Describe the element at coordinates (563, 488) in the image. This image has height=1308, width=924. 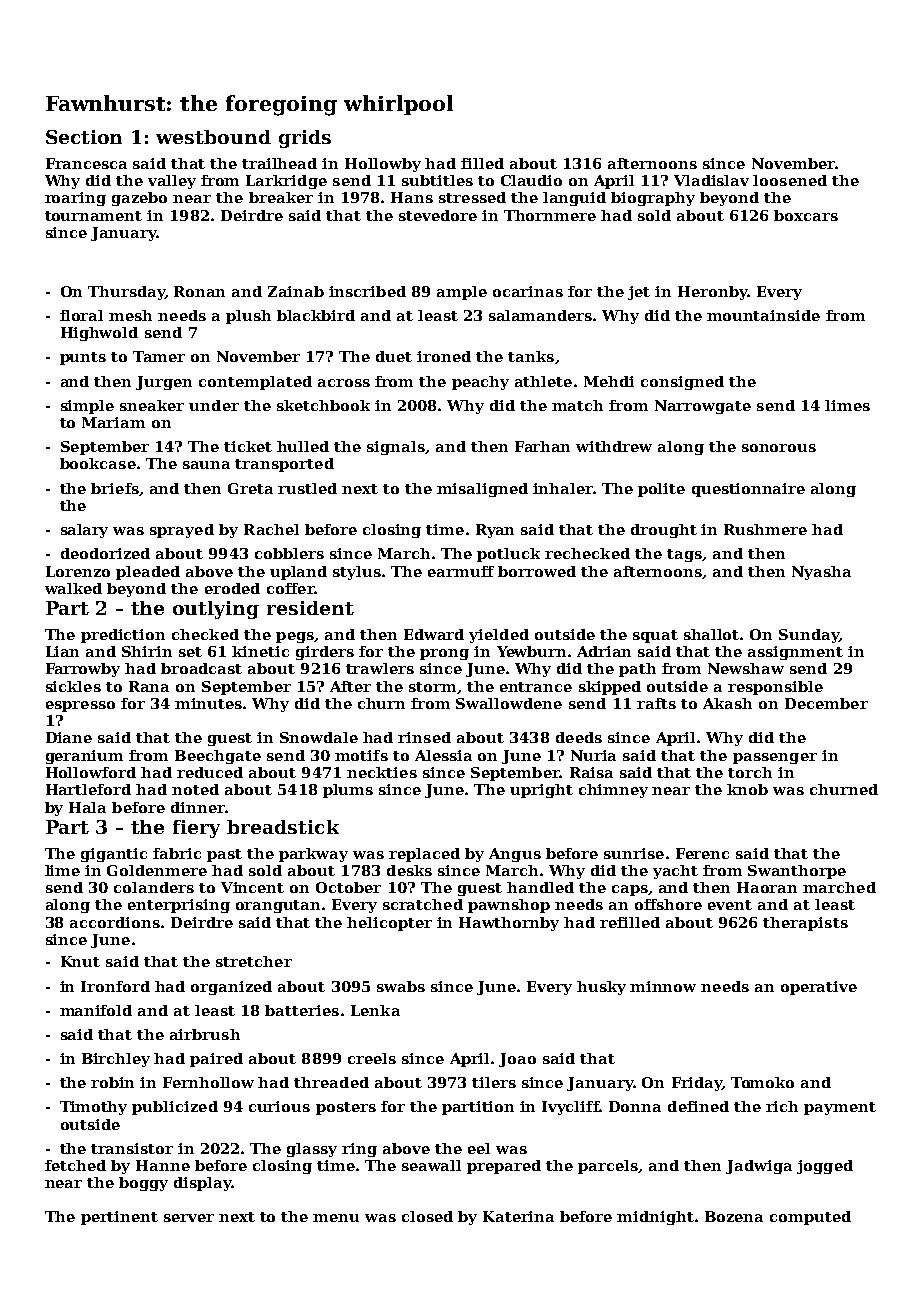
I see `inhaler` at that location.
